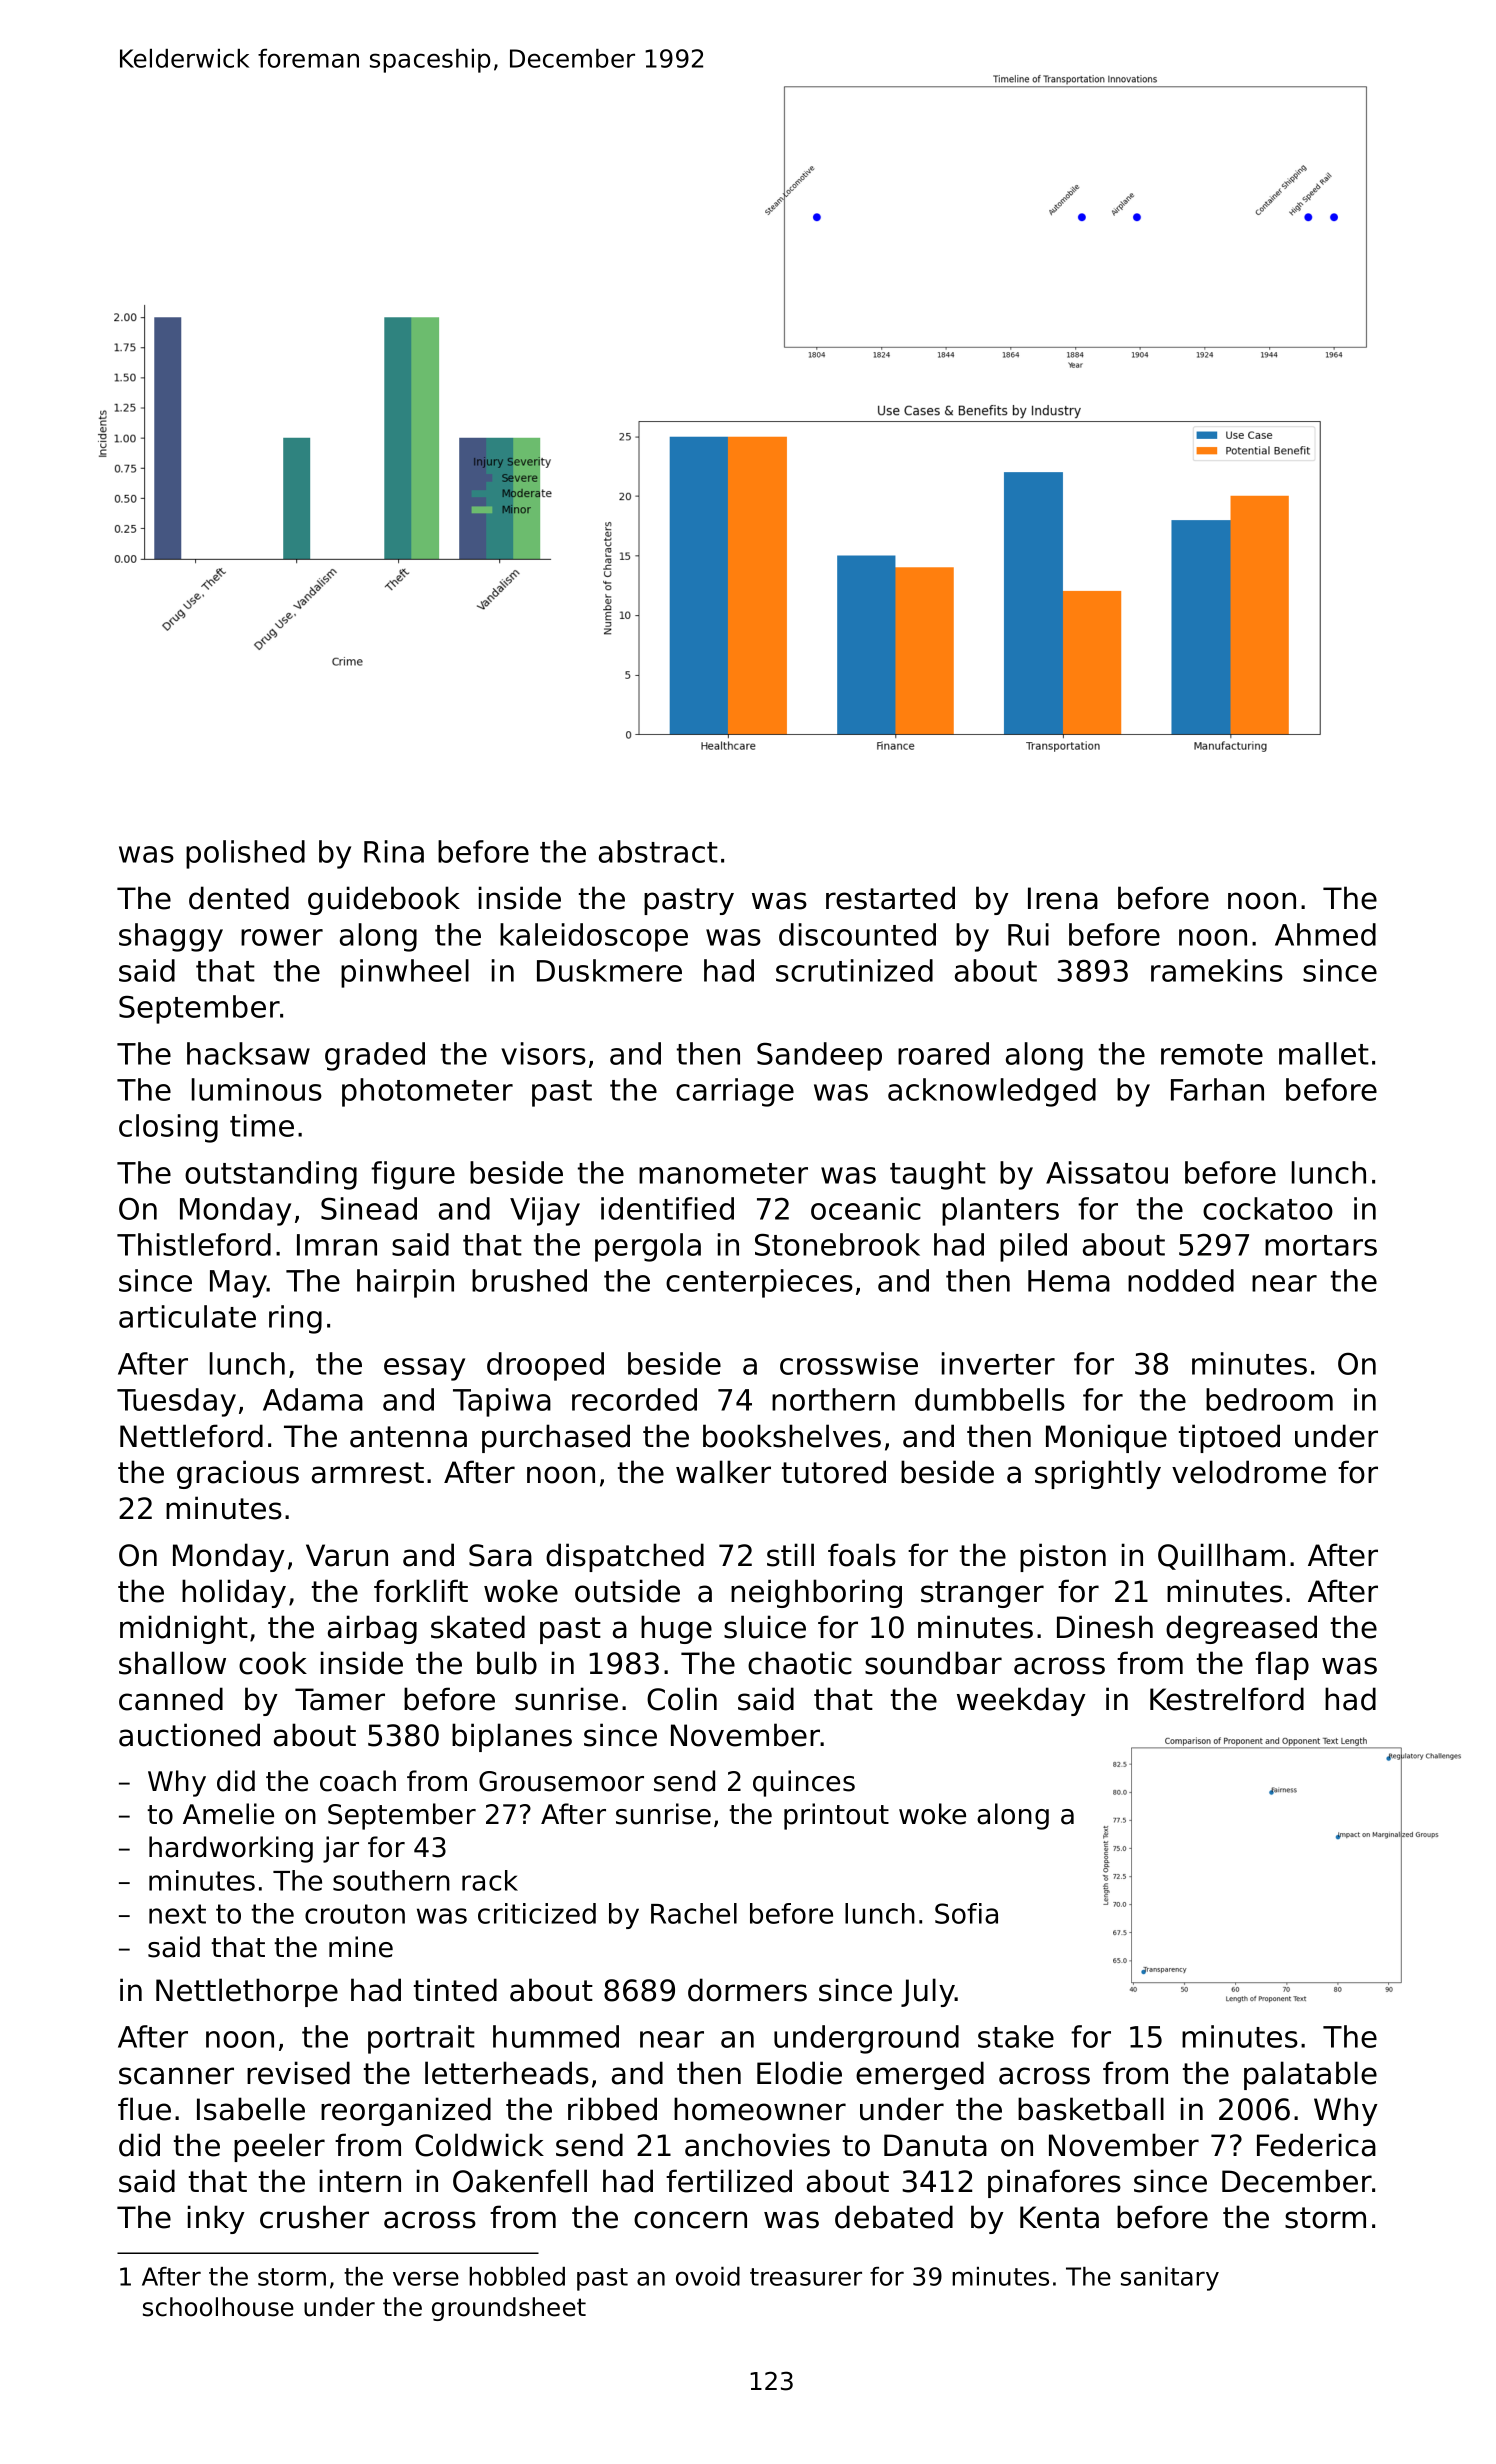  Describe the element at coordinates (1033, 1247) in the image. I see `piled` at that location.
